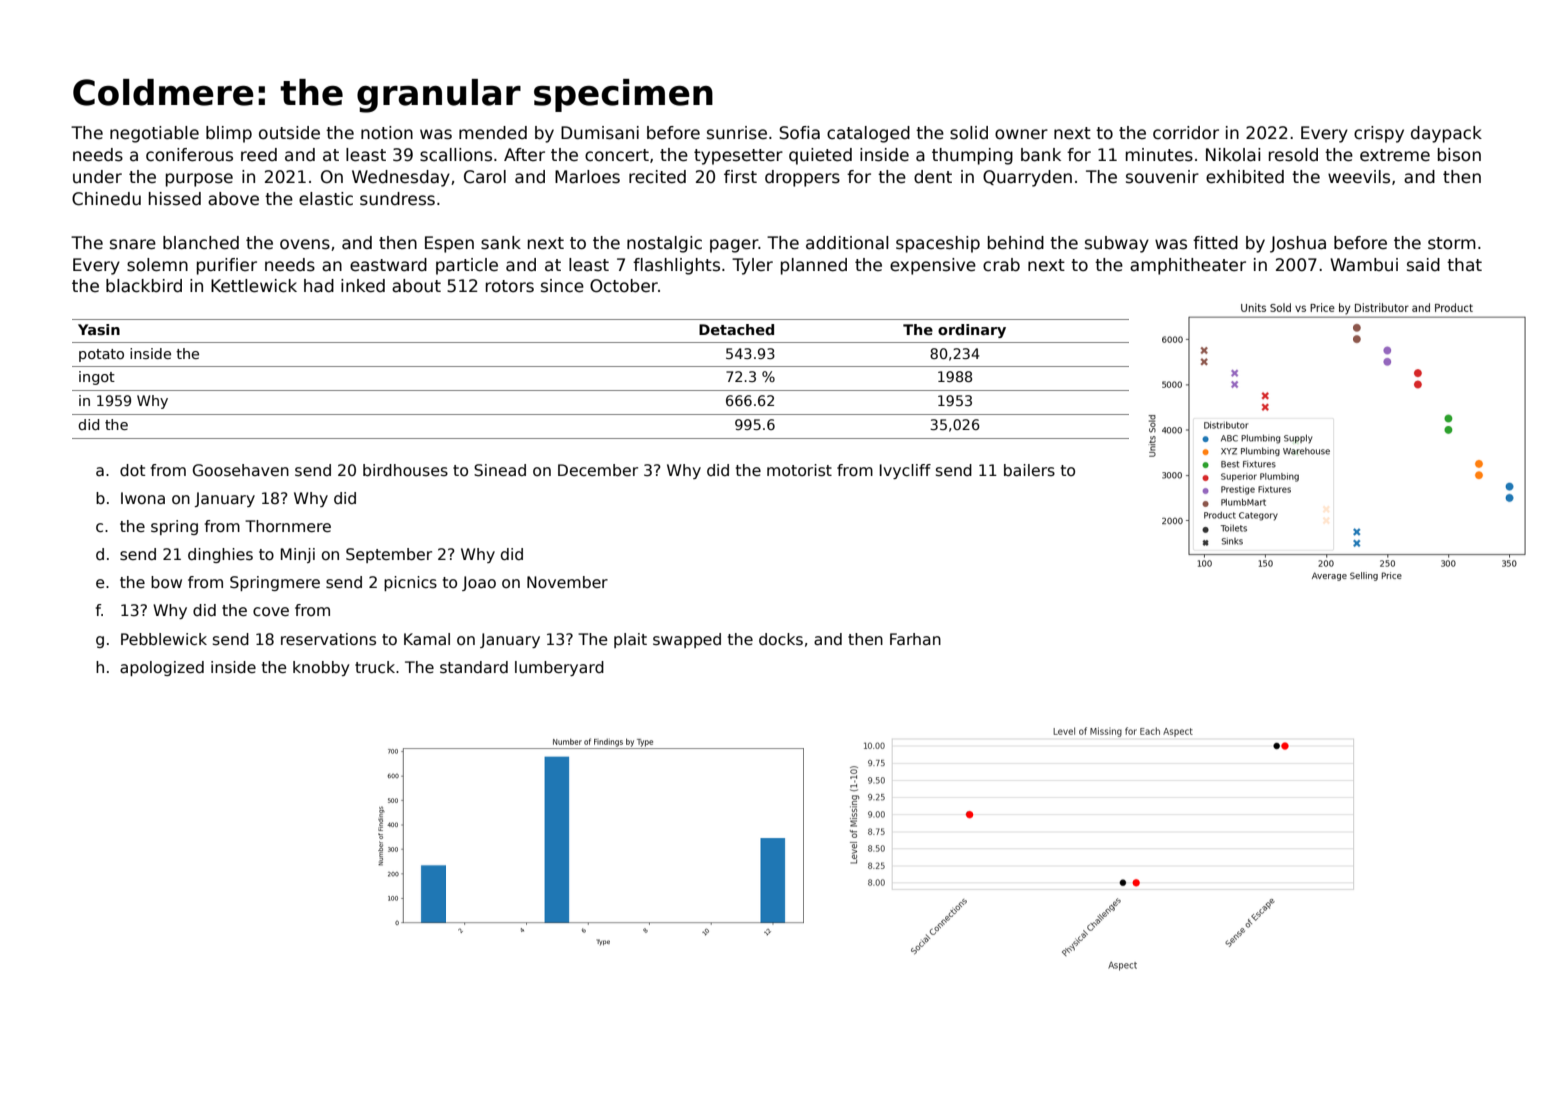 This image has height=1099, width=1554. Describe the element at coordinates (1233, 155) in the image. I see `Nikolai` at that location.
